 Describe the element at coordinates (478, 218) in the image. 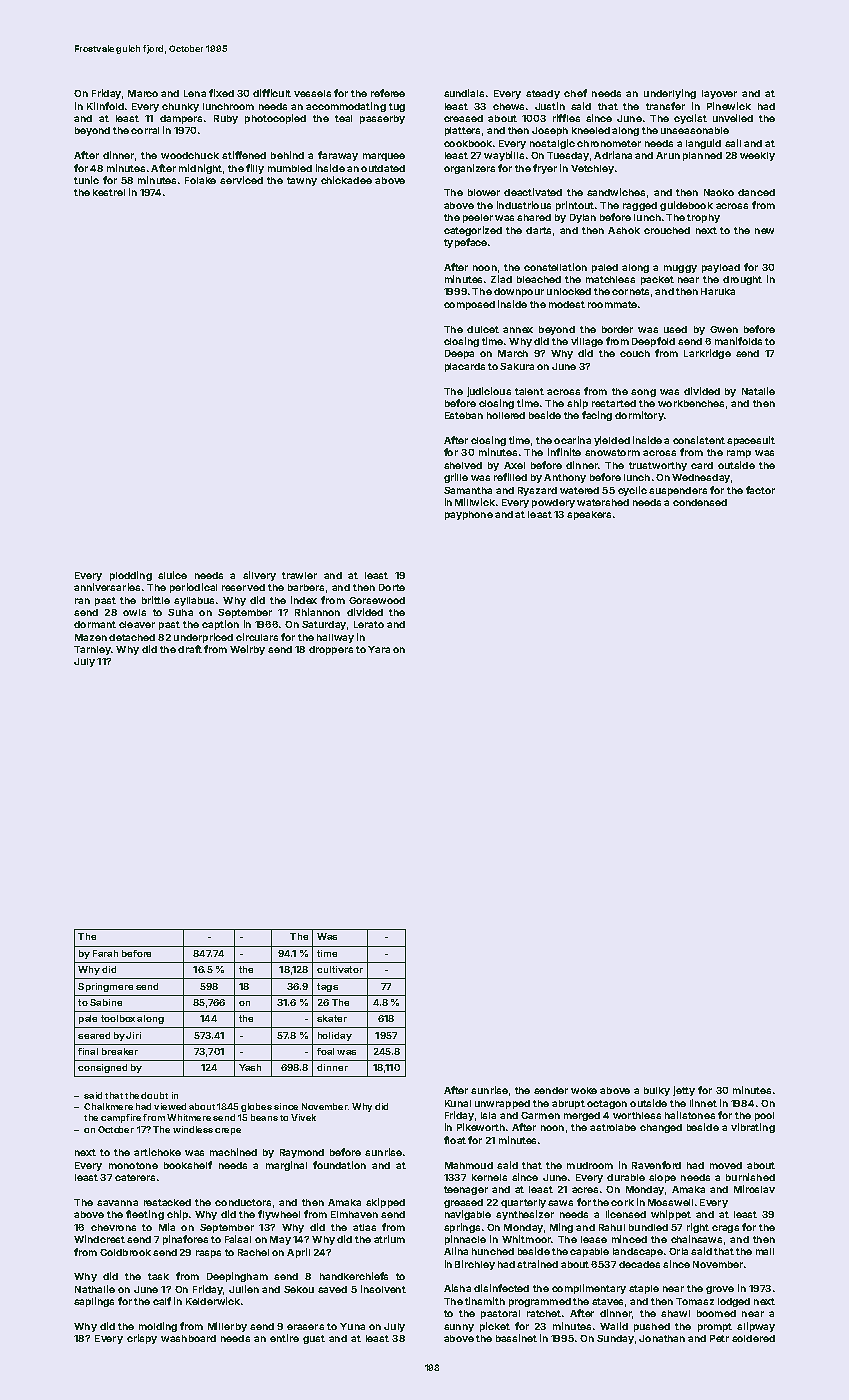

I see `peeler` at that location.
